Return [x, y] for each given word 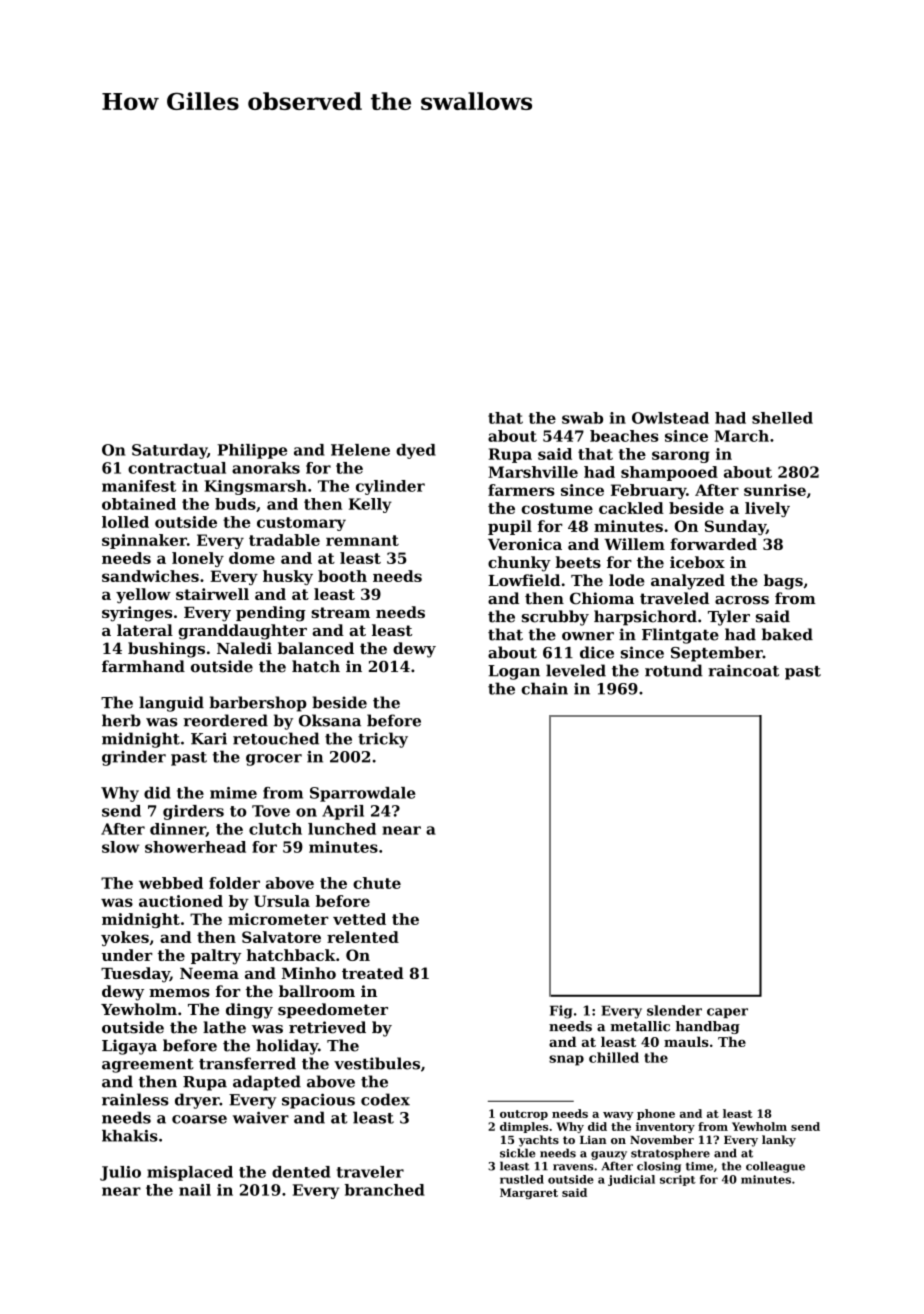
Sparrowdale [363, 794]
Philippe [252, 451]
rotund [674, 670]
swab [582, 418]
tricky [383, 740]
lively [767, 509]
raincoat [743, 670]
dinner [178, 830]
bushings [166, 650]
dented [301, 1172]
